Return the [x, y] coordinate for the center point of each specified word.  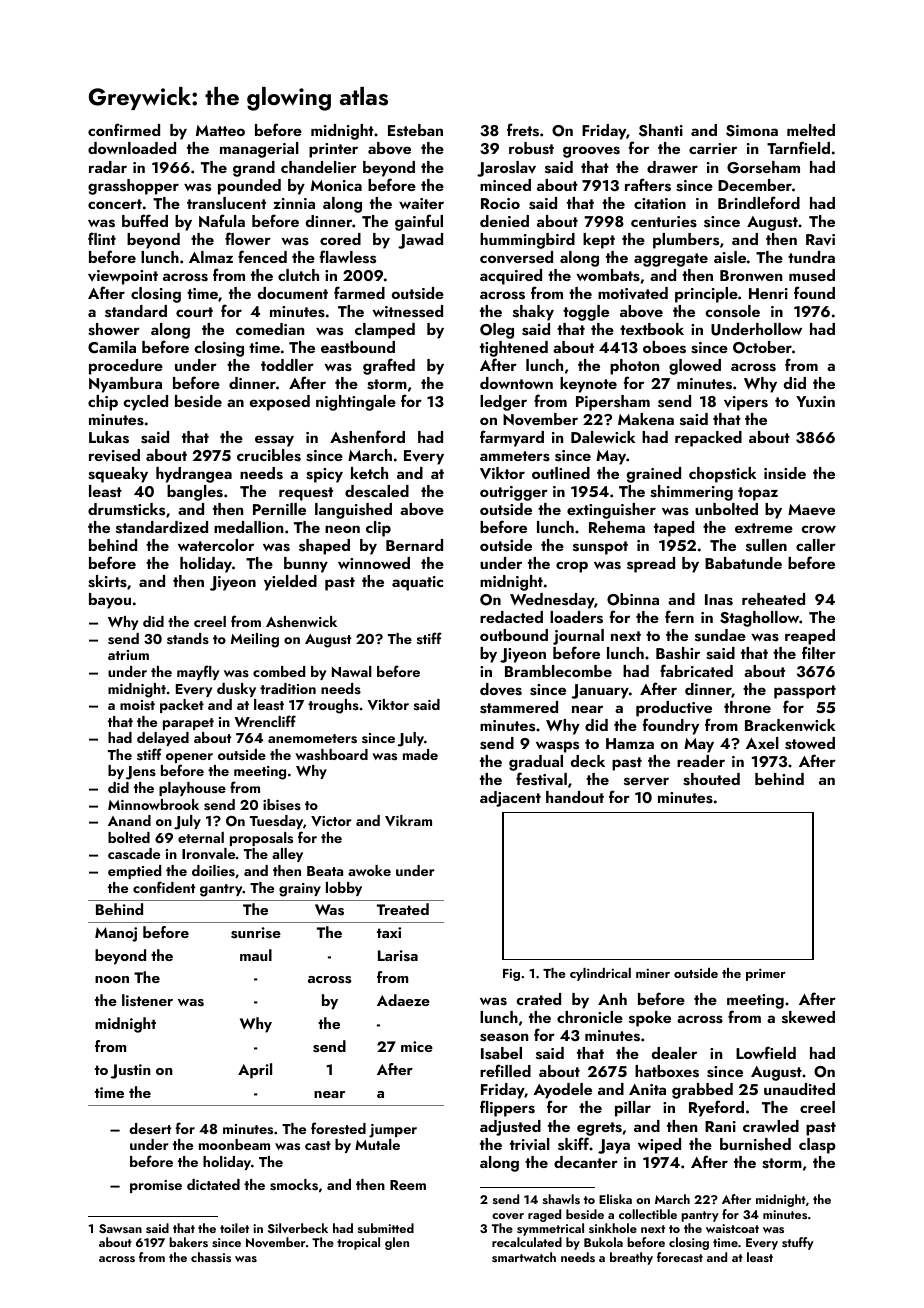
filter [819, 652]
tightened [514, 349]
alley [287, 855]
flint [102, 238]
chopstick [722, 475]
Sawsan [120, 1229]
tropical [358, 1243]
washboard [331, 755]
